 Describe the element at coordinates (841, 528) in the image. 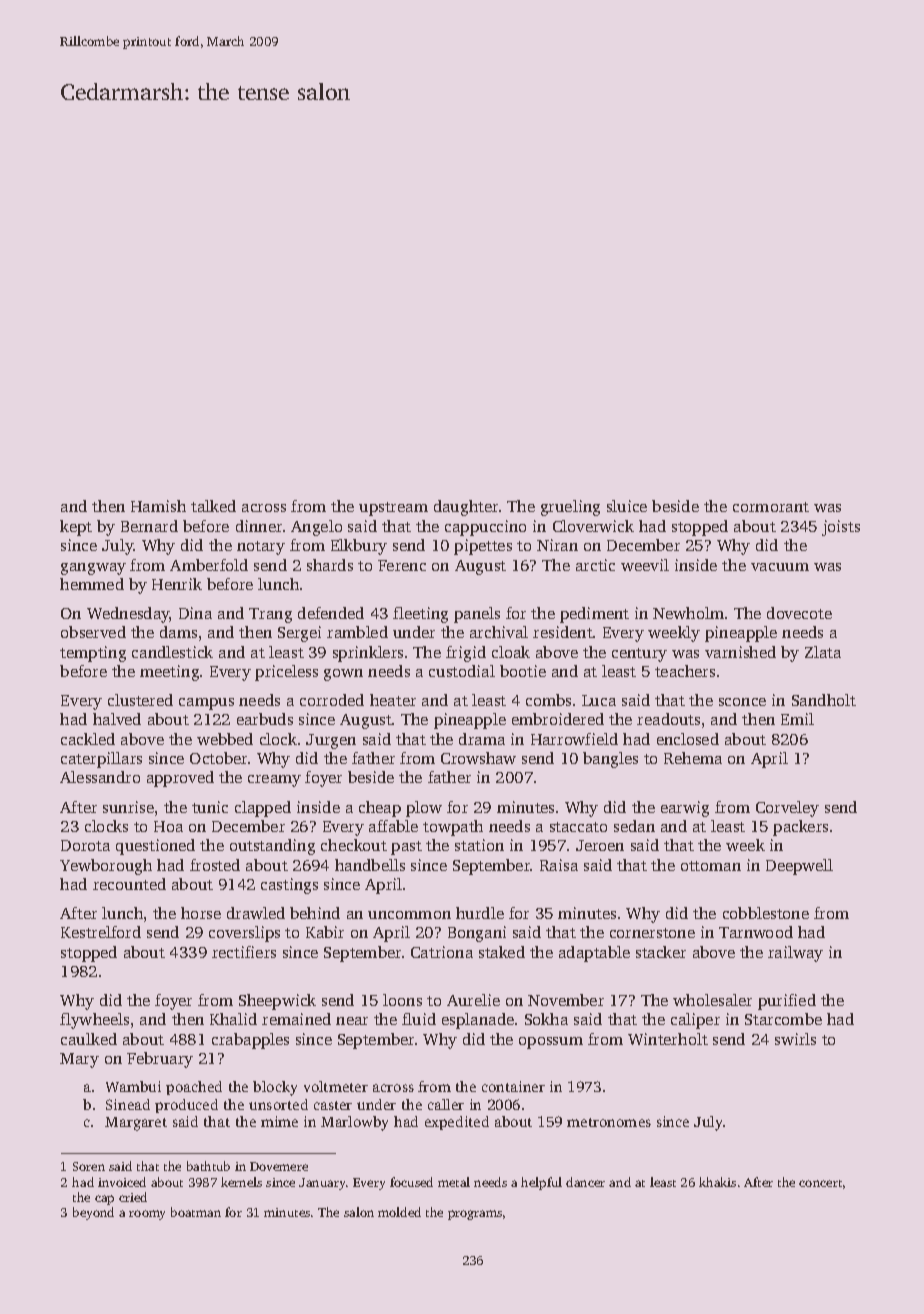

I see `joists` at that location.
